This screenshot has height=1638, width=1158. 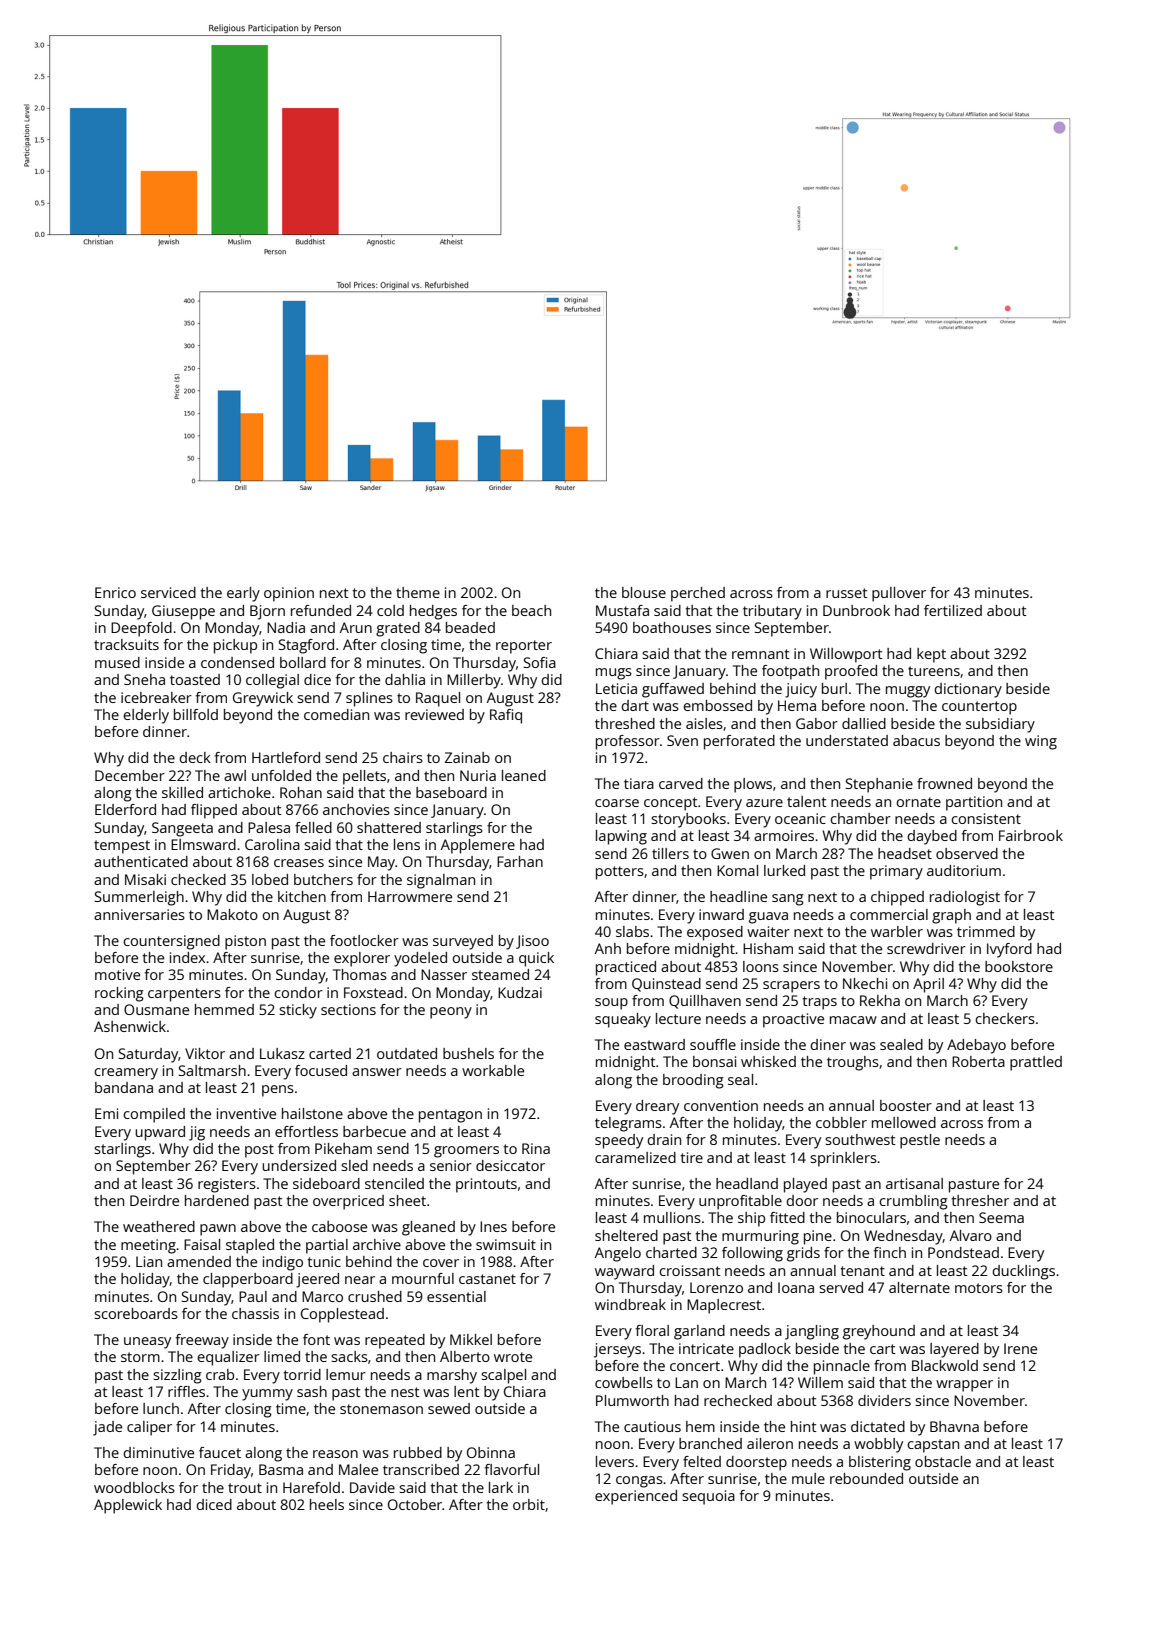 What do you see at coordinates (1023, 1272) in the screenshot?
I see `ducklings` at bounding box center [1023, 1272].
